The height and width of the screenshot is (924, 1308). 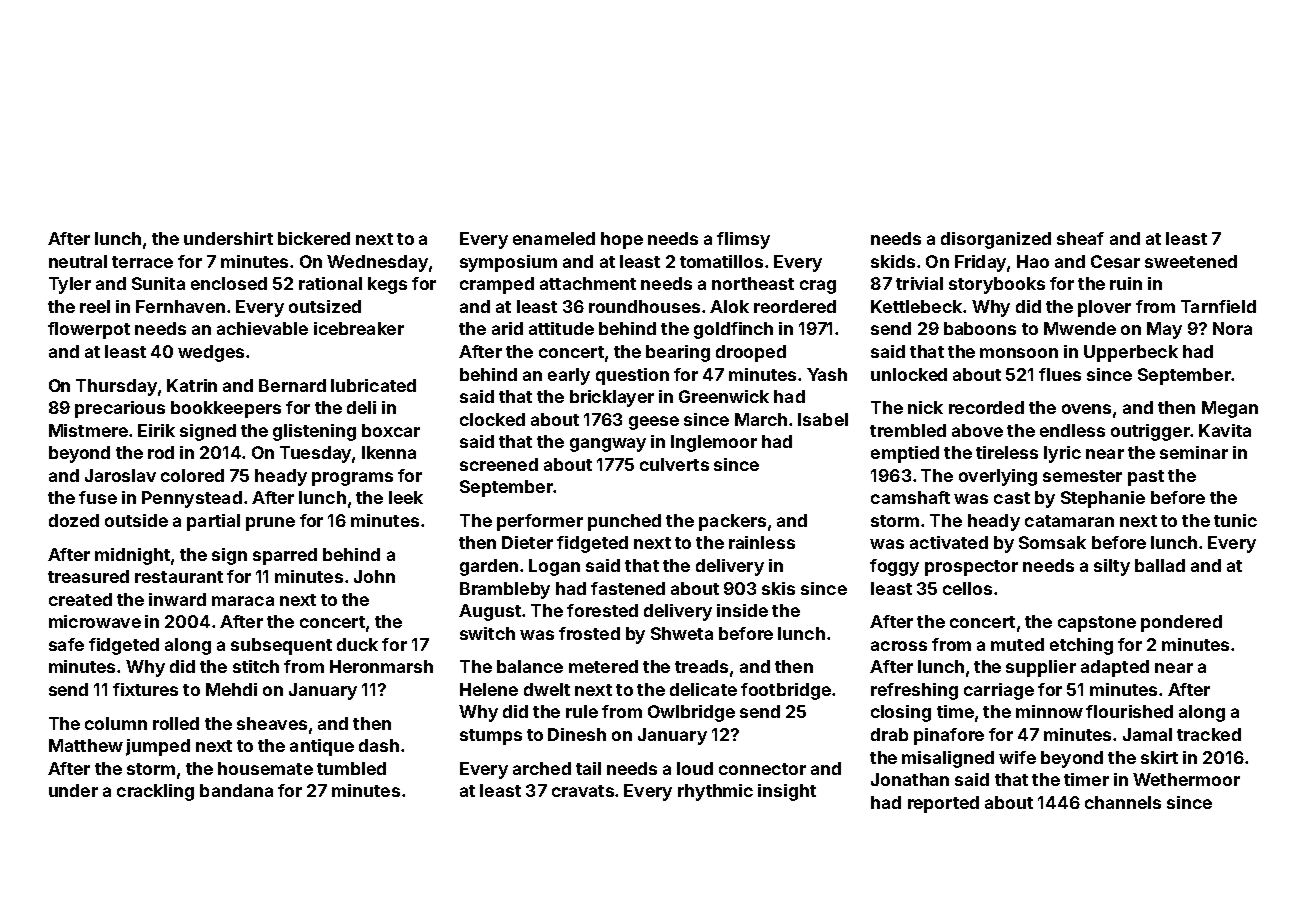 What do you see at coordinates (943, 804) in the screenshot?
I see `reported` at bounding box center [943, 804].
